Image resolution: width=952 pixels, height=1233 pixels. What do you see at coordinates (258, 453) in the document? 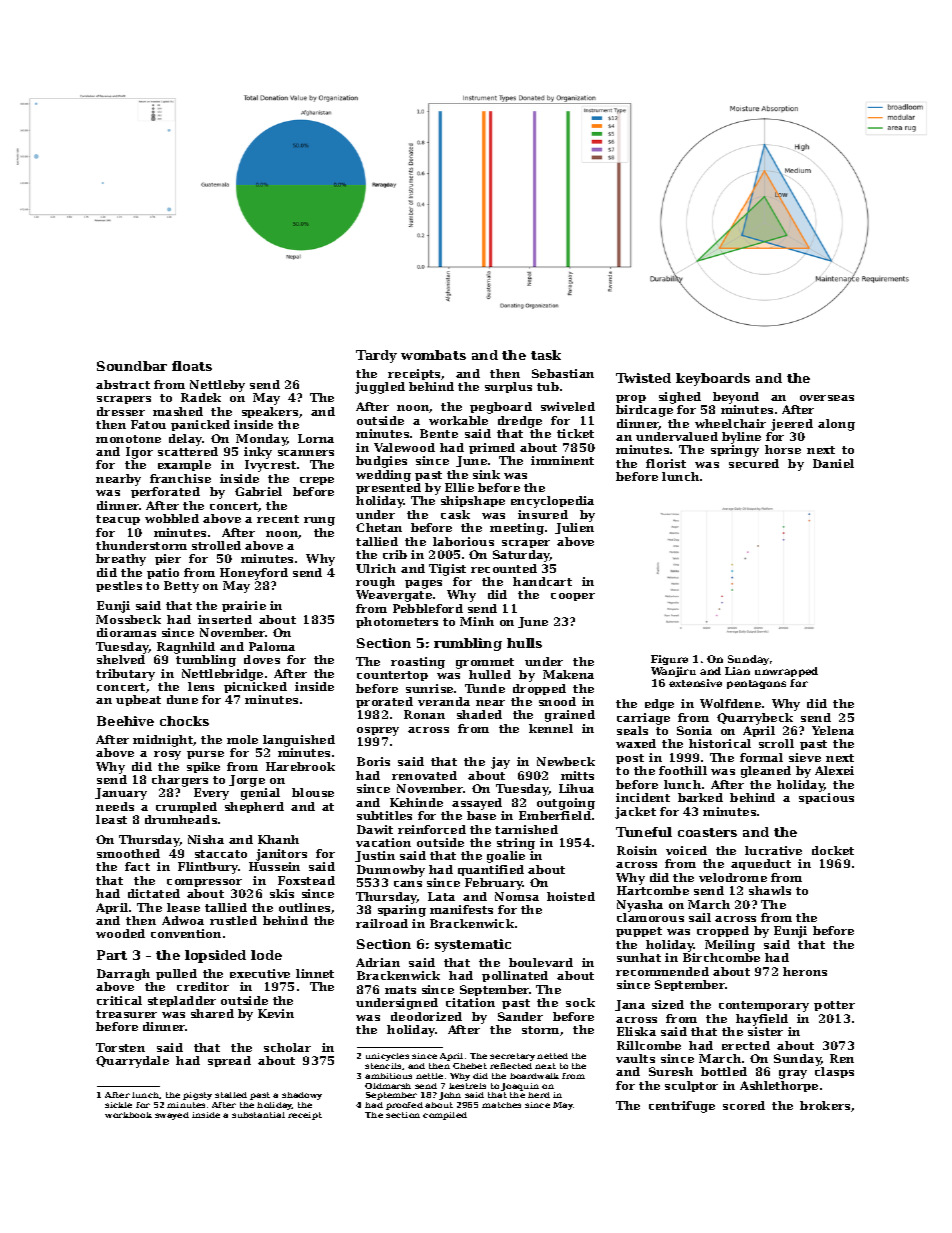
I see `inky` at bounding box center [258, 453].
